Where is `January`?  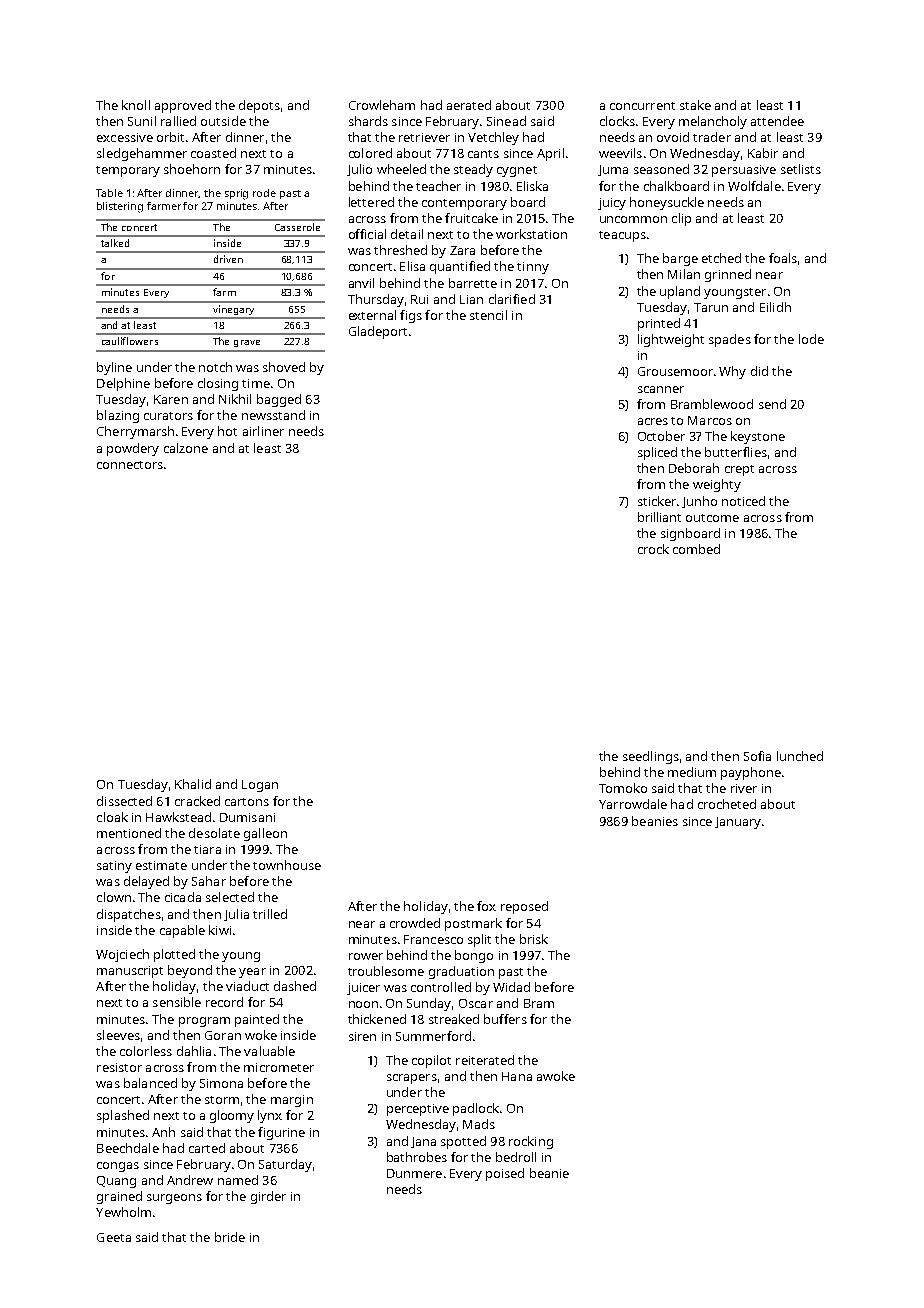
January is located at coordinates (738, 823).
